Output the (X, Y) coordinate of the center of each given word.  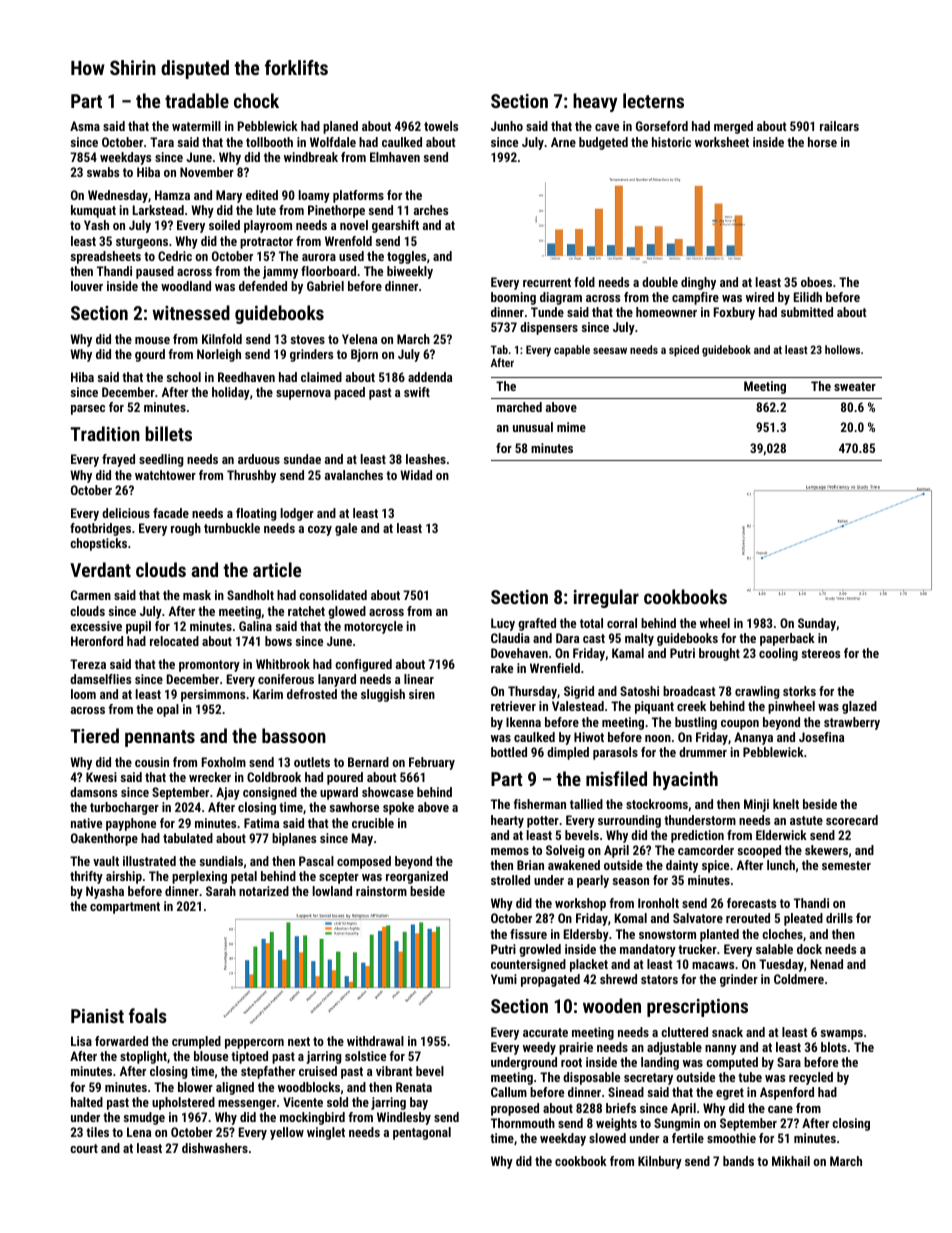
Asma (85, 126)
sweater (855, 386)
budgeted (603, 143)
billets (168, 433)
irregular (606, 598)
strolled (510, 880)
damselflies (100, 679)
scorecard (852, 820)
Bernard (368, 762)
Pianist (97, 1016)
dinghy (698, 283)
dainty (682, 866)
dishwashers (215, 1148)
